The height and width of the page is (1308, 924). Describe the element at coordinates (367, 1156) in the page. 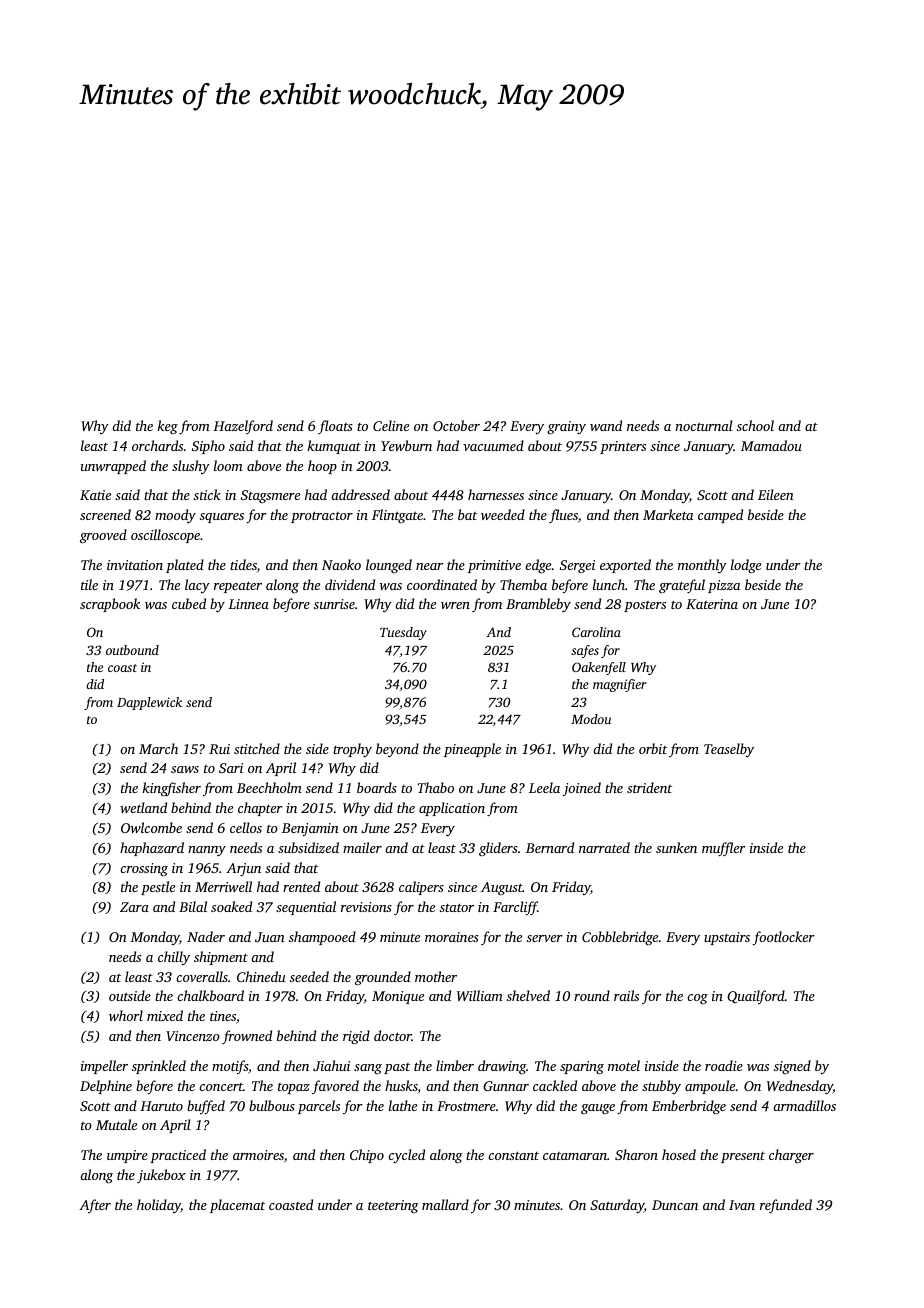

I see `Chipo` at that location.
